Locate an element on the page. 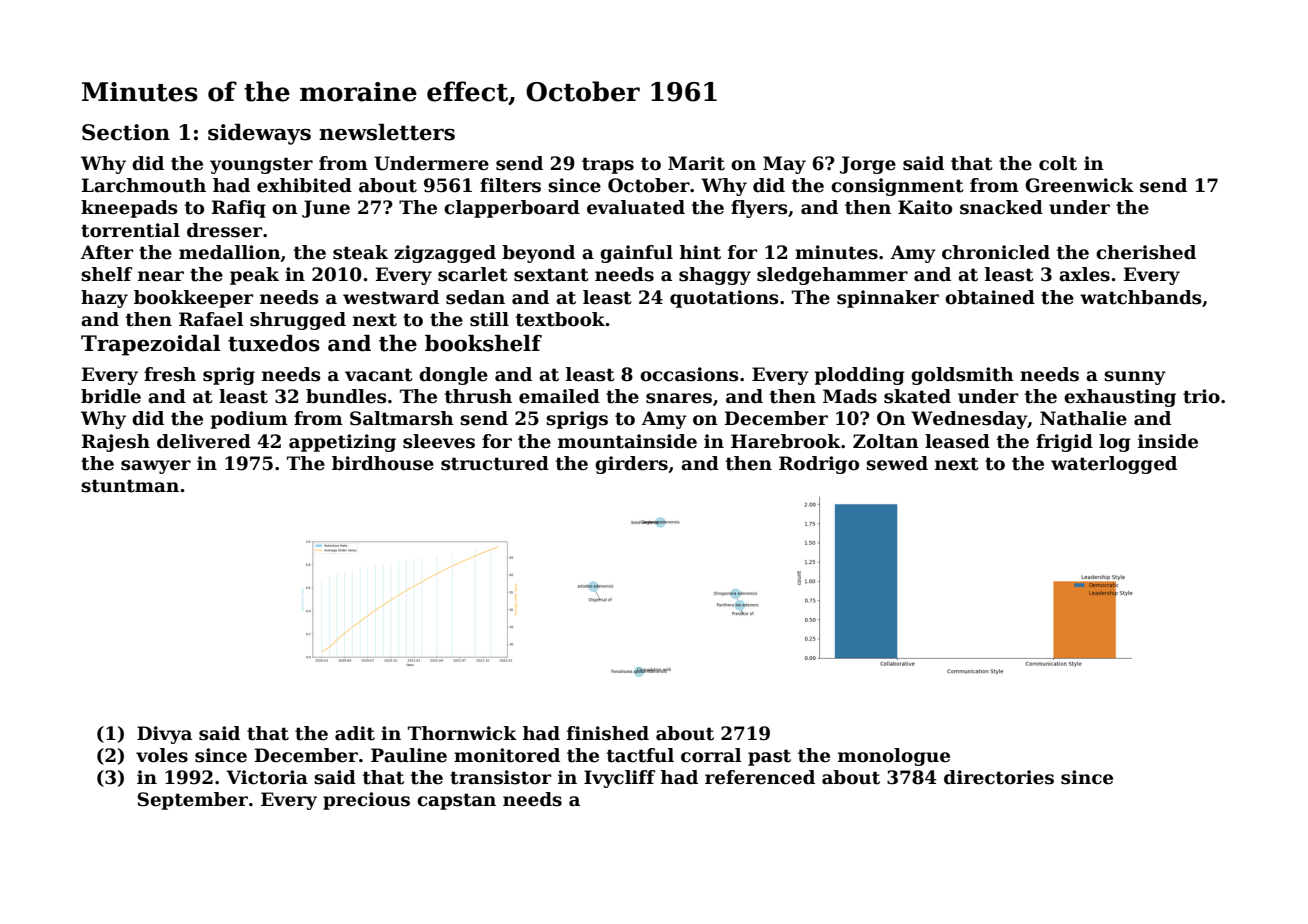 This page has width=1308, height=924. adit is located at coordinates (355, 733).
